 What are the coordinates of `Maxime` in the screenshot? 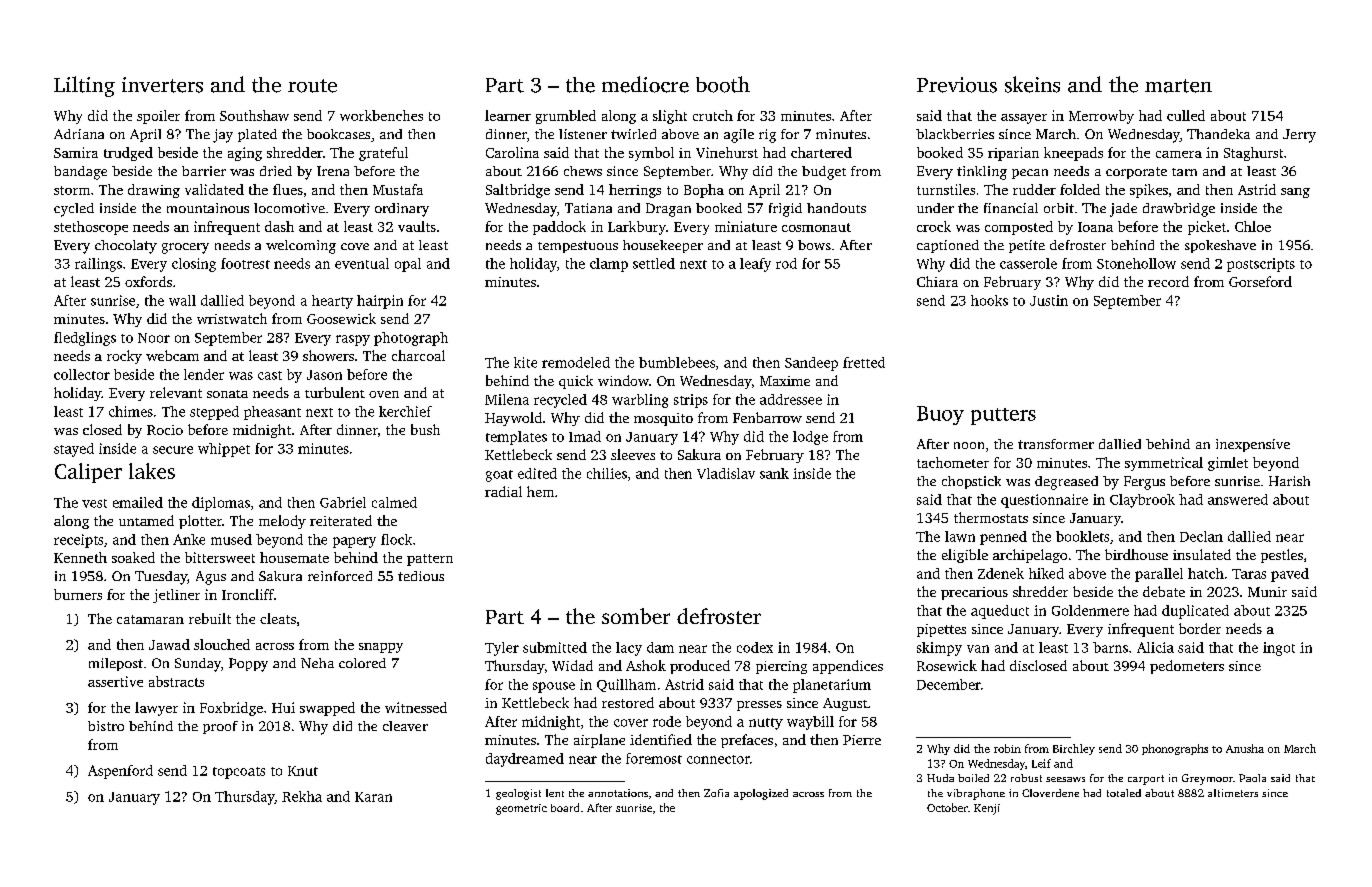 It's located at (785, 381).
